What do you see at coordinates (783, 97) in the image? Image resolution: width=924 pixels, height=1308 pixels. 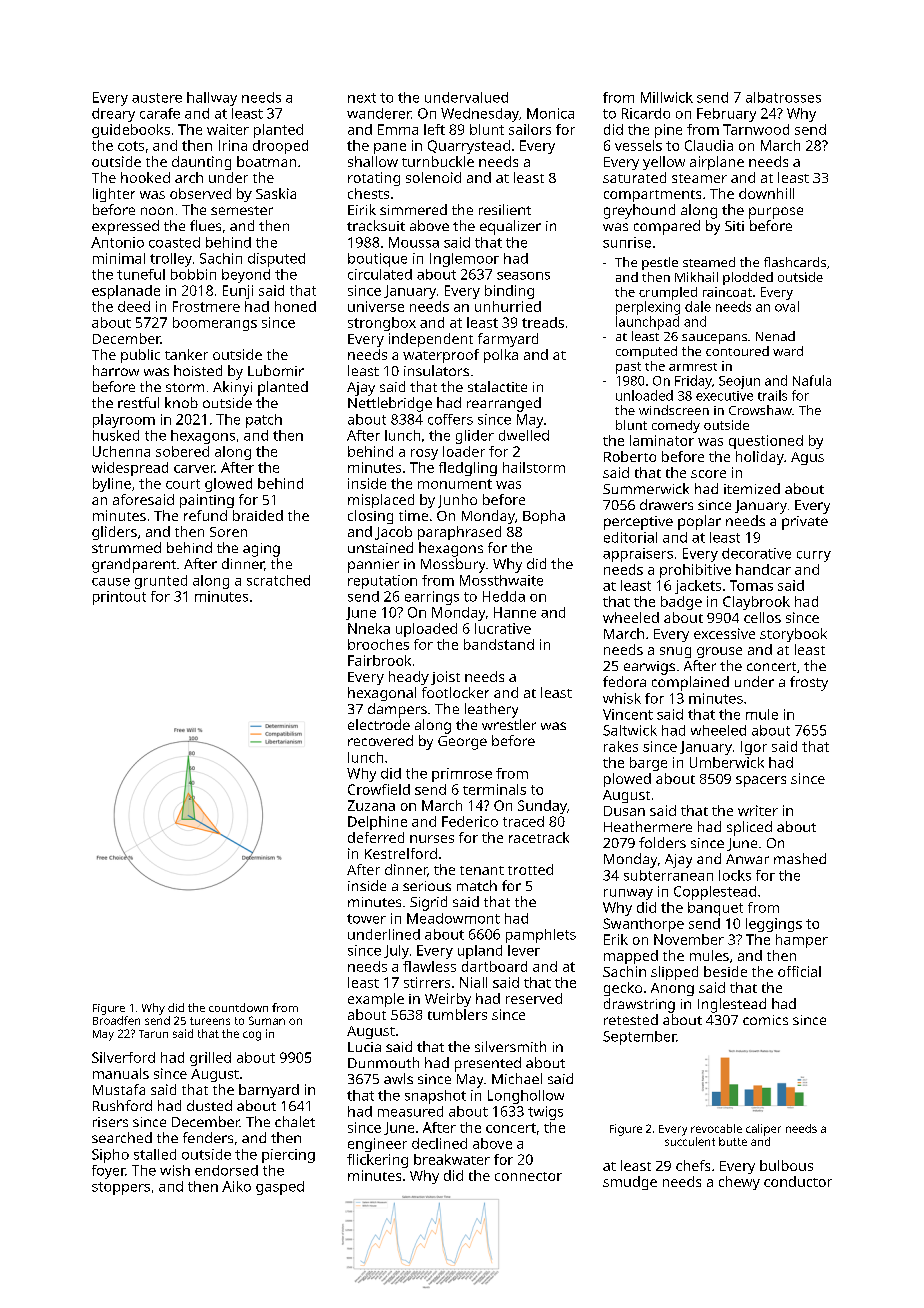 I see `albatrosses` at bounding box center [783, 97].
